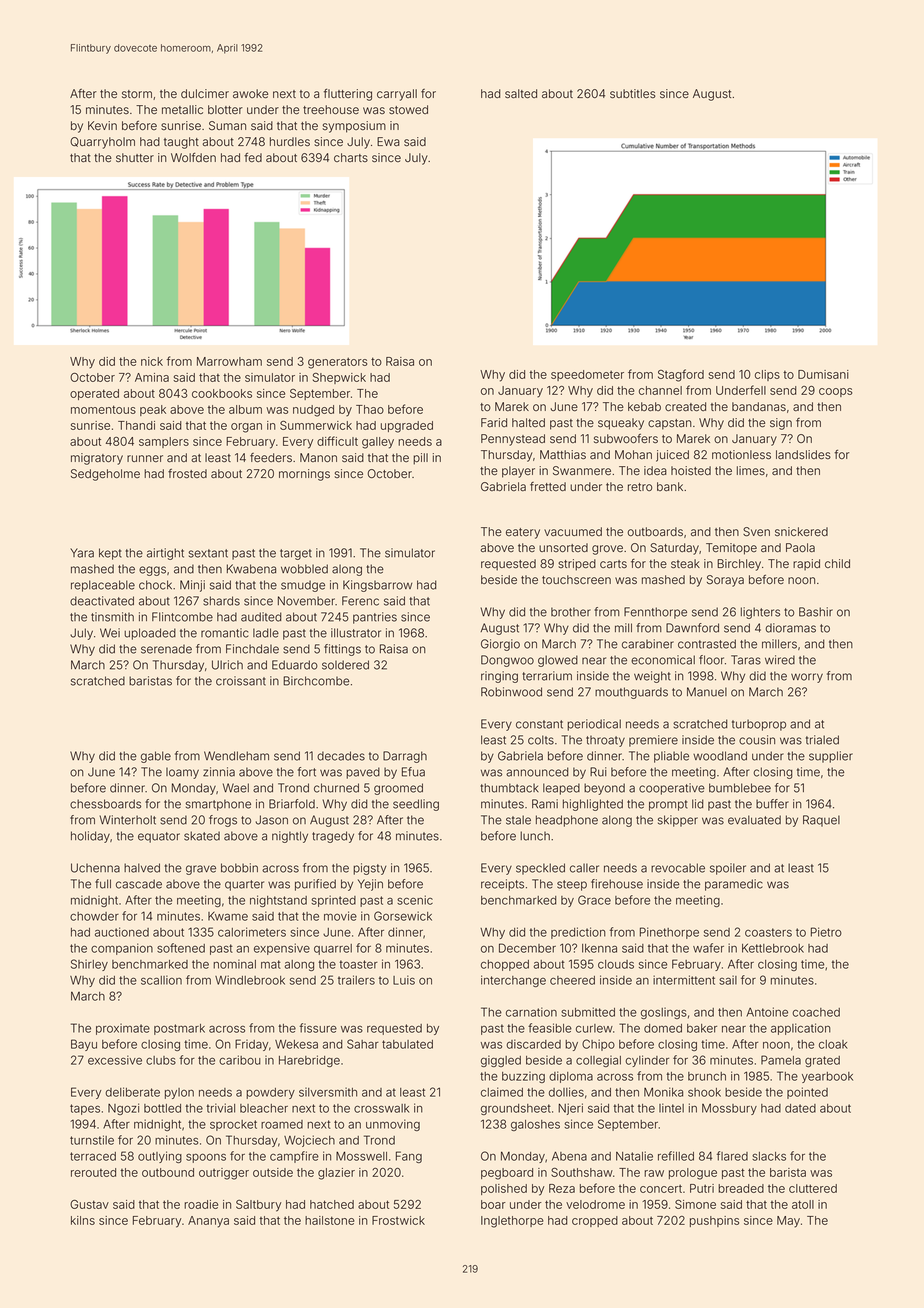  What do you see at coordinates (823, 374) in the page?
I see `Dumisani` at bounding box center [823, 374].
